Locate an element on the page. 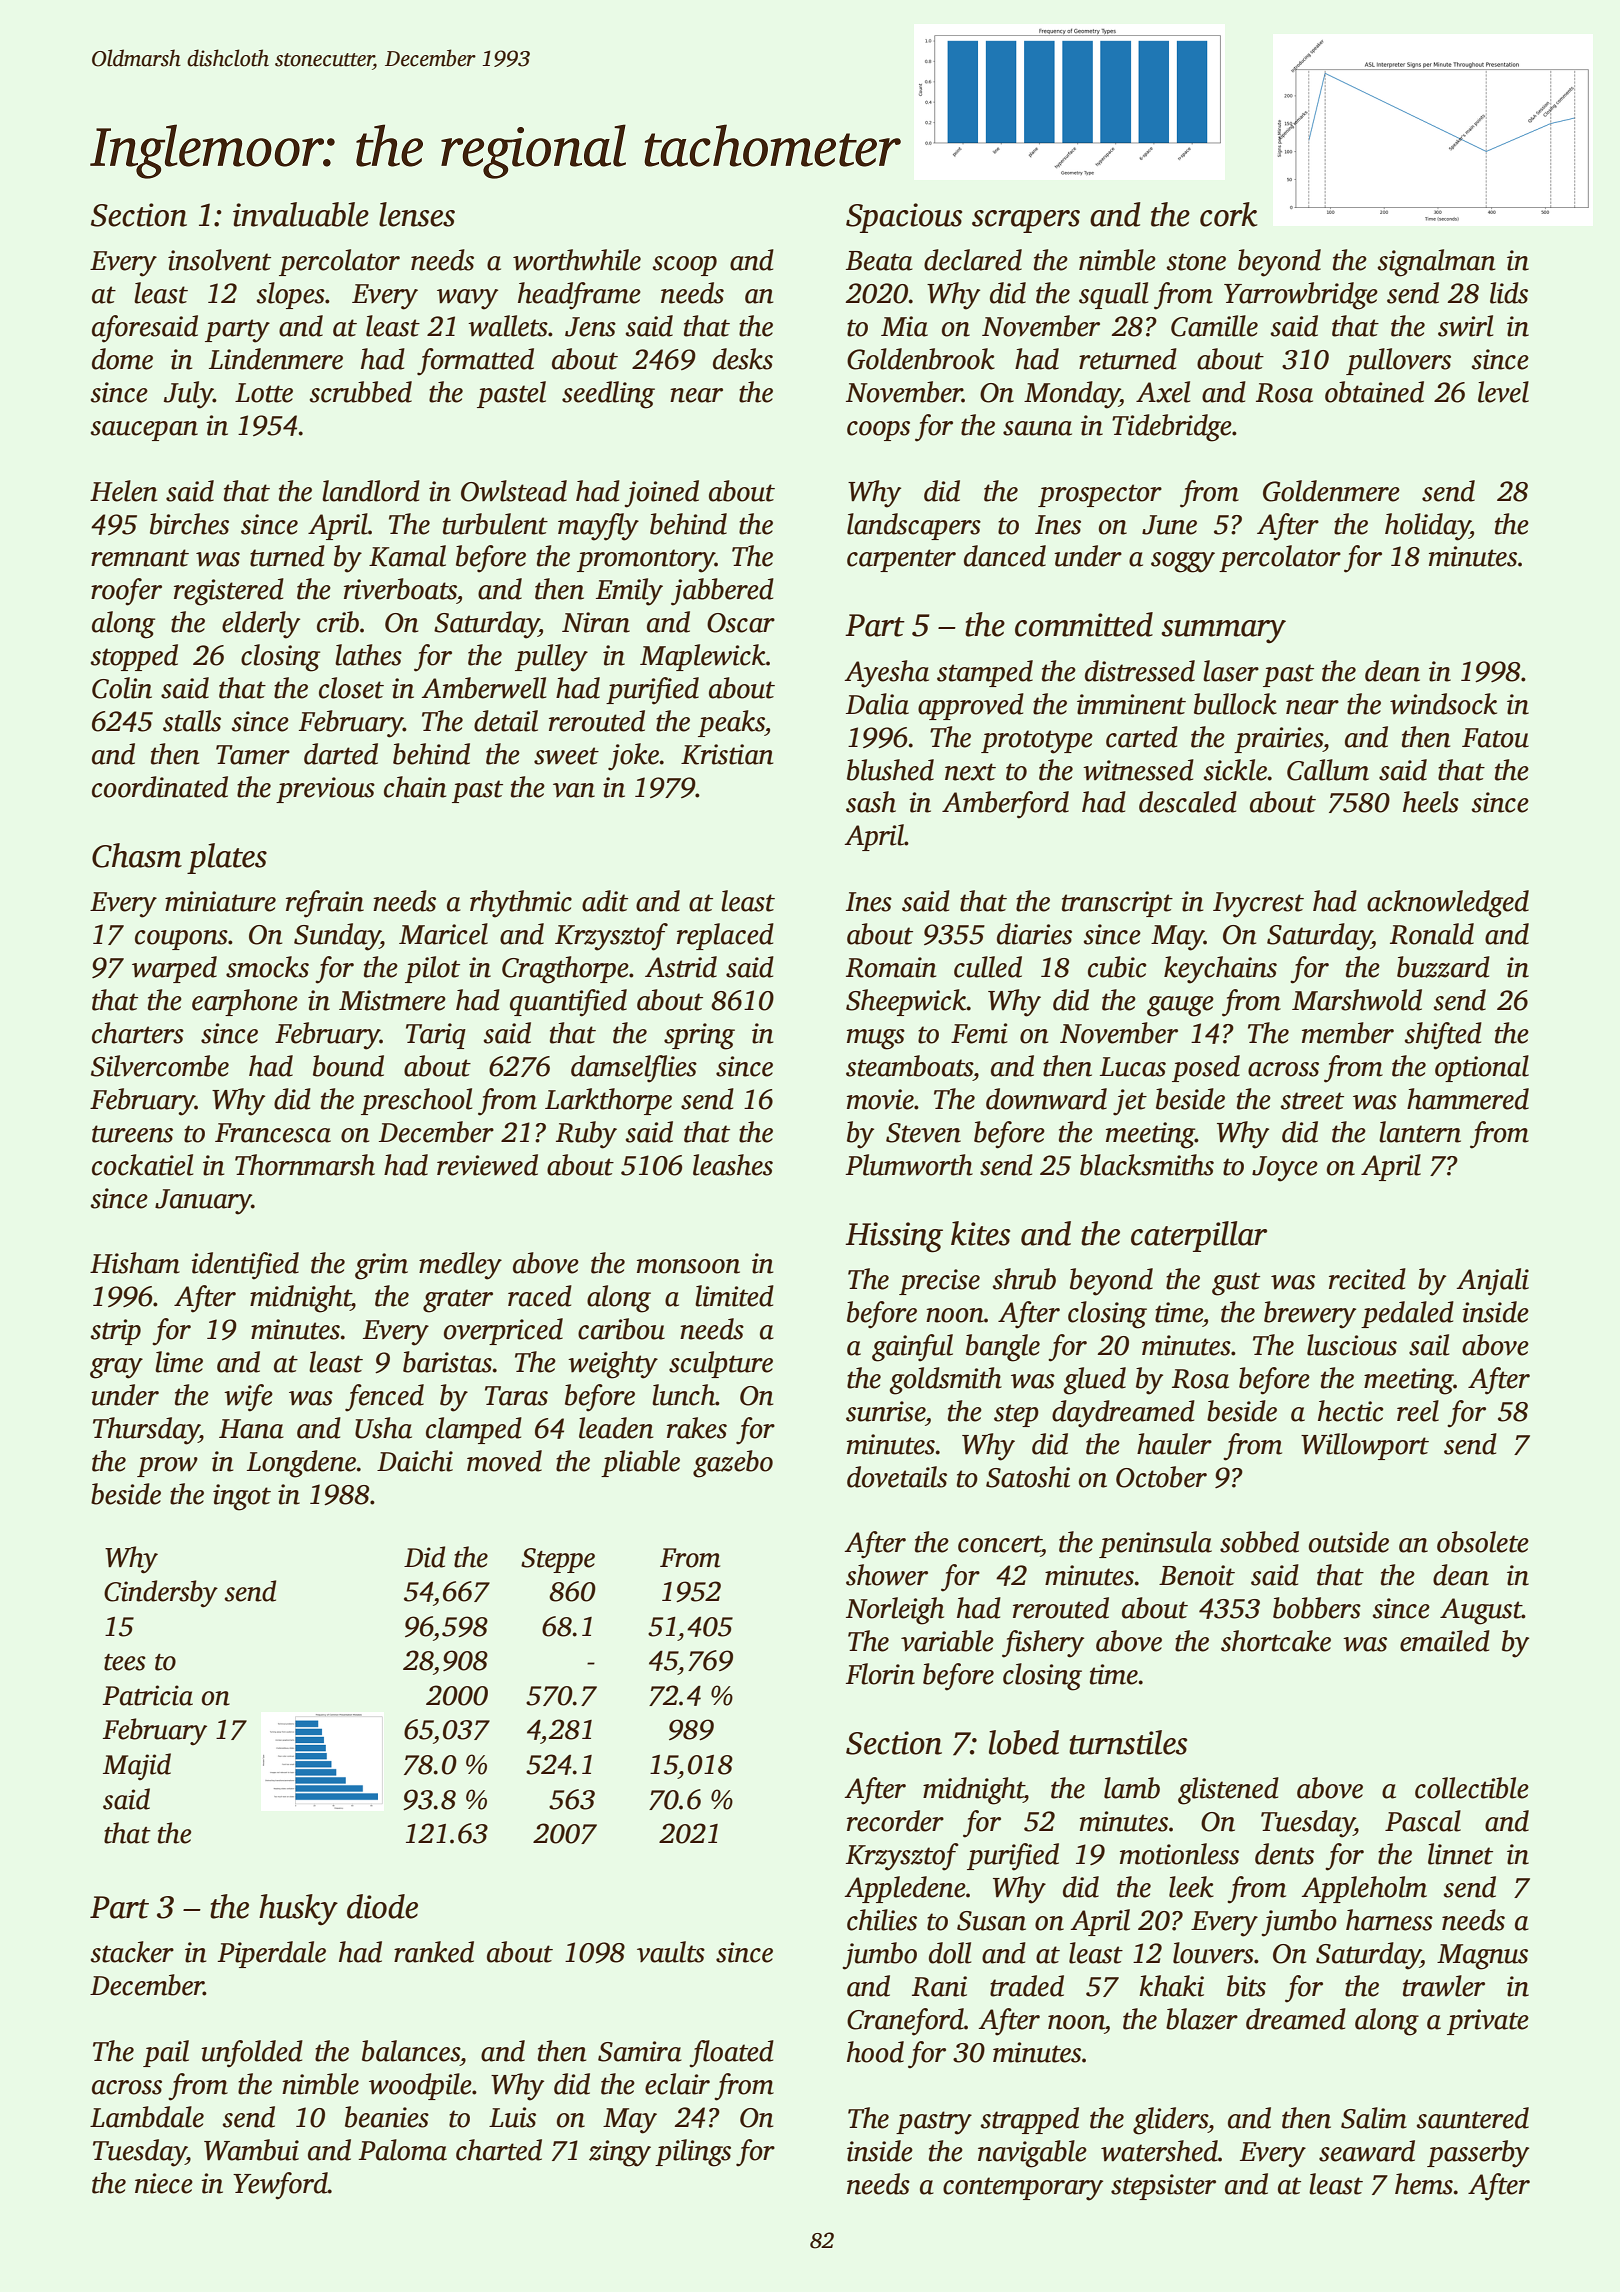 The width and height of the page is (1620, 2292). replaced is located at coordinates (725, 936).
